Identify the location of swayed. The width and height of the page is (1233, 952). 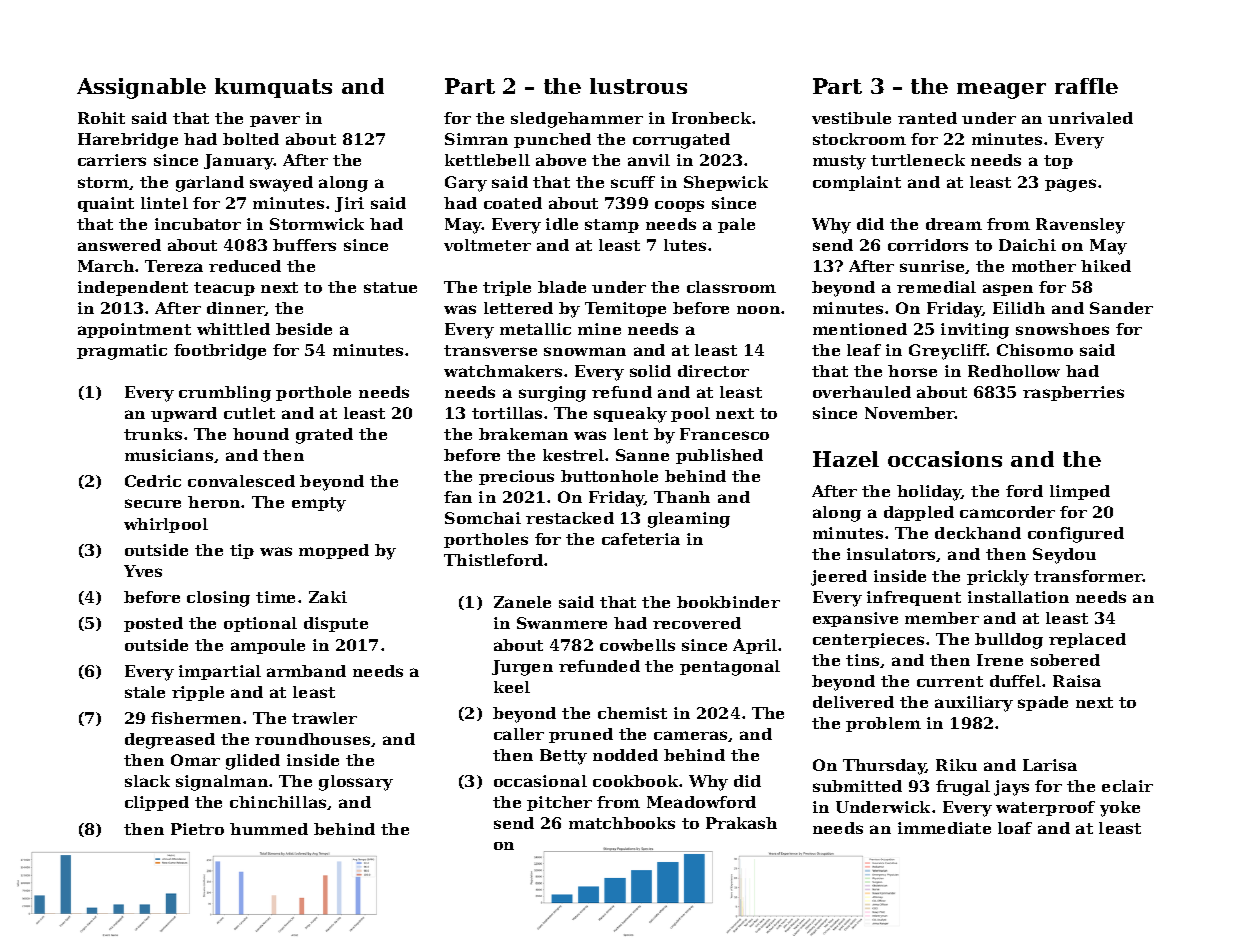
(281, 184).
